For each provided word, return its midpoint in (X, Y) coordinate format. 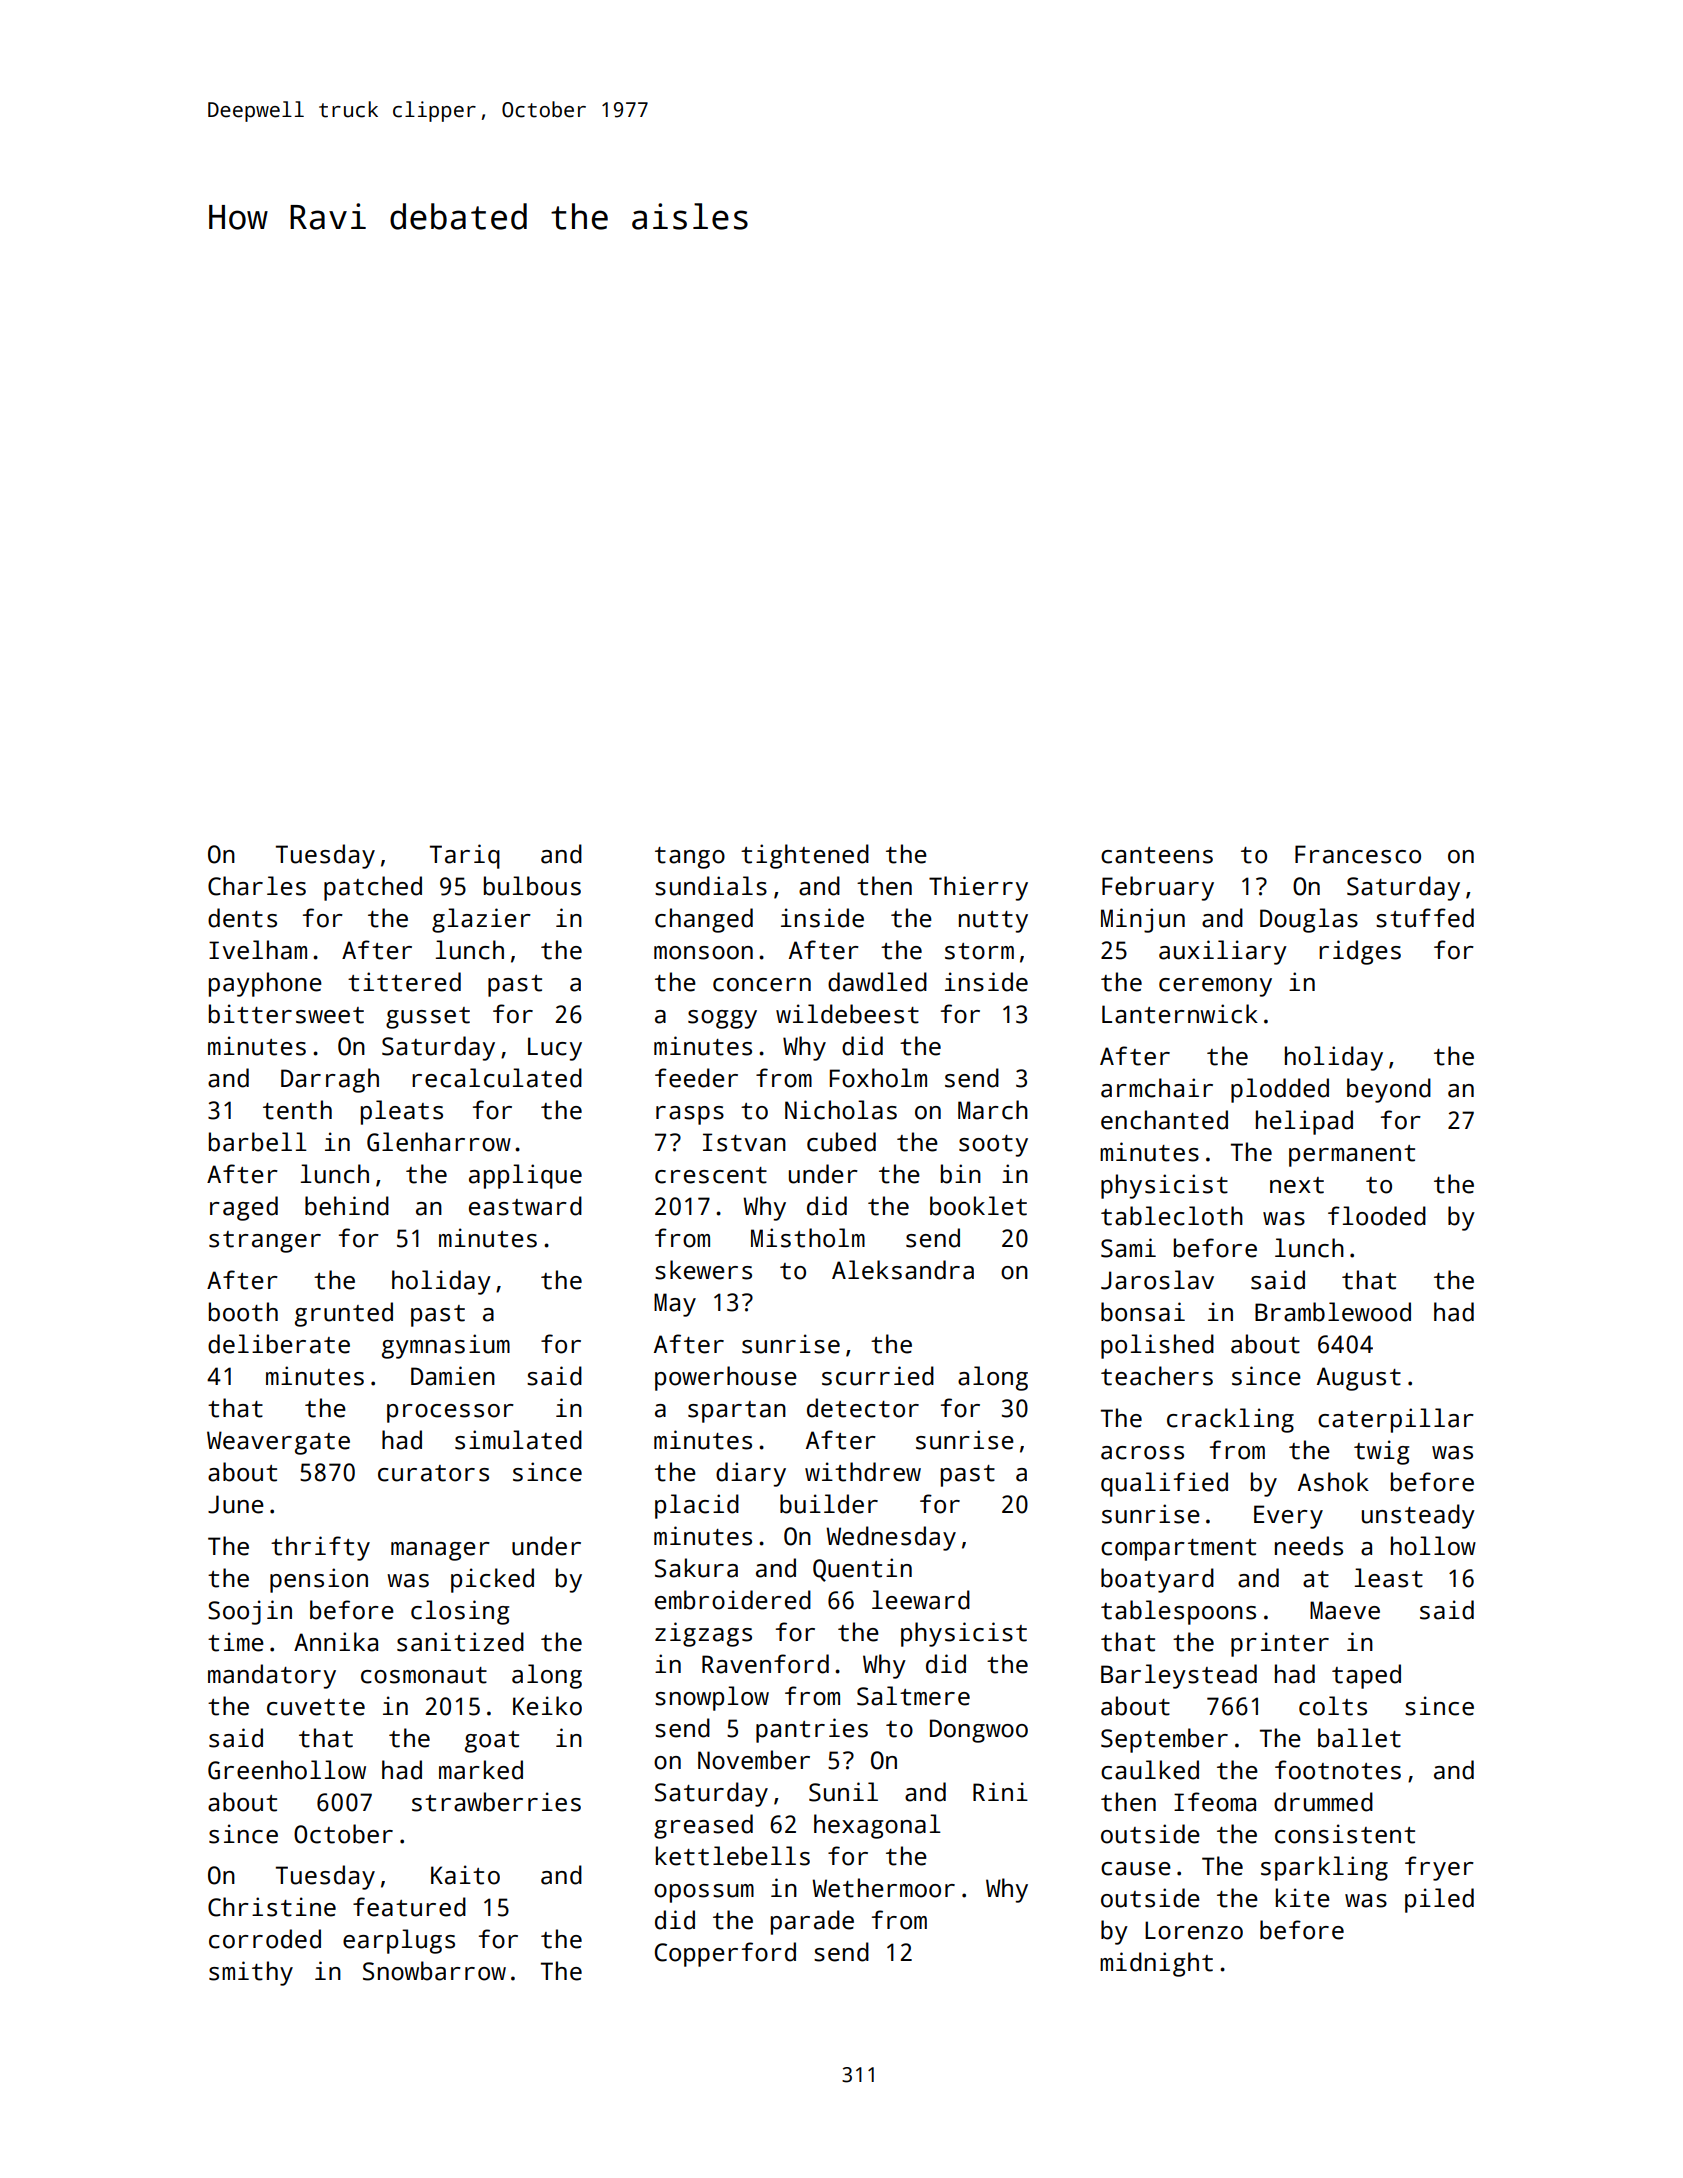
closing (460, 1612)
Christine (272, 1907)
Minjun (1143, 920)
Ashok (1333, 1482)
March (993, 1110)
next (1297, 1185)
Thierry (978, 888)
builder (829, 1504)
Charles (257, 886)
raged (244, 1208)
